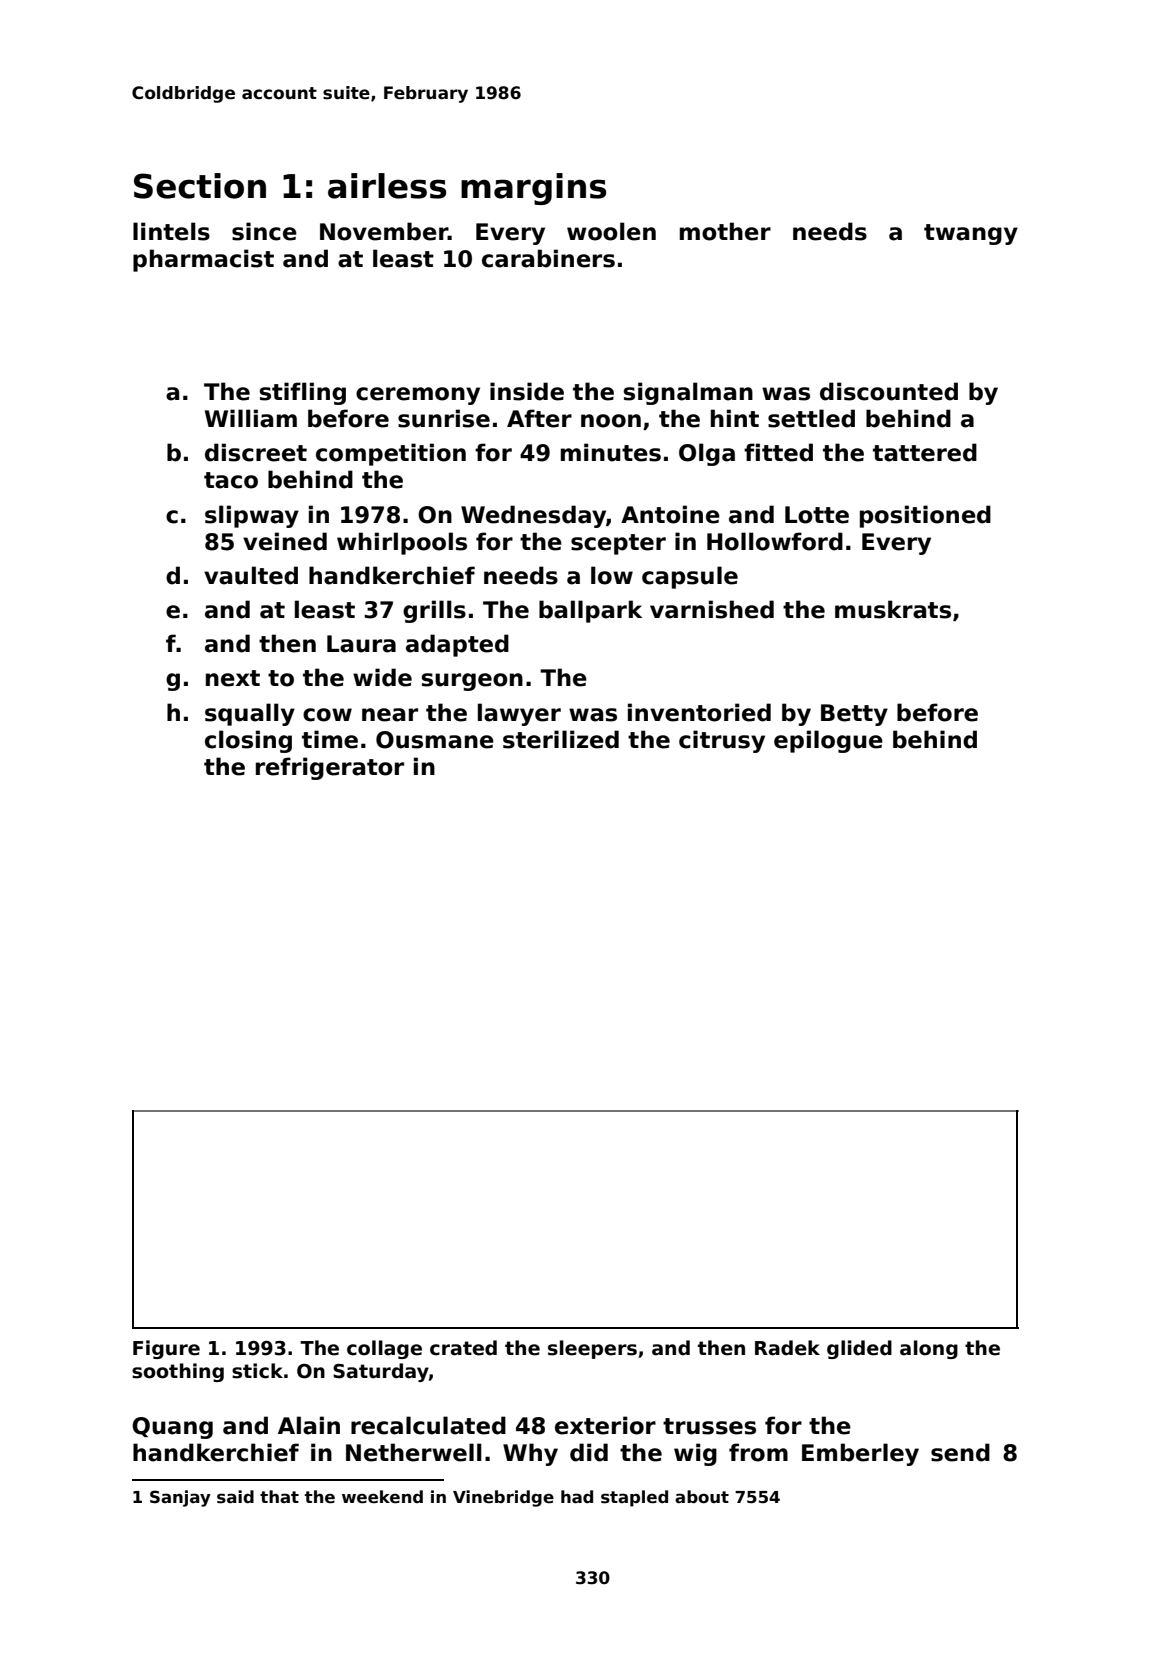 The width and height of the image is (1150, 1665). Describe the element at coordinates (699, 712) in the image. I see `inventoried` at that location.
